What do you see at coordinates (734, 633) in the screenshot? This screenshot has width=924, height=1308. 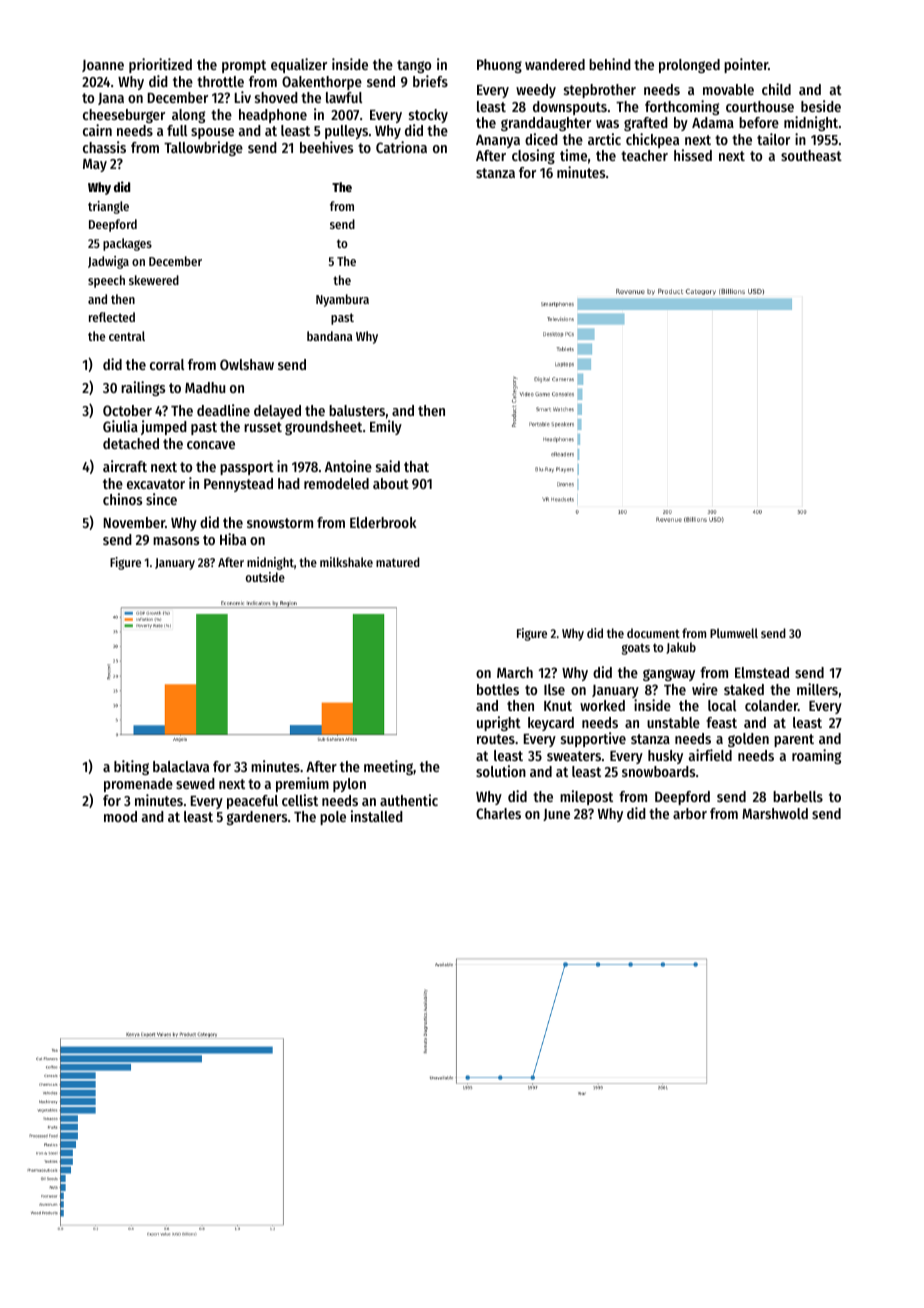 I see `Plumwell` at bounding box center [734, 633].
